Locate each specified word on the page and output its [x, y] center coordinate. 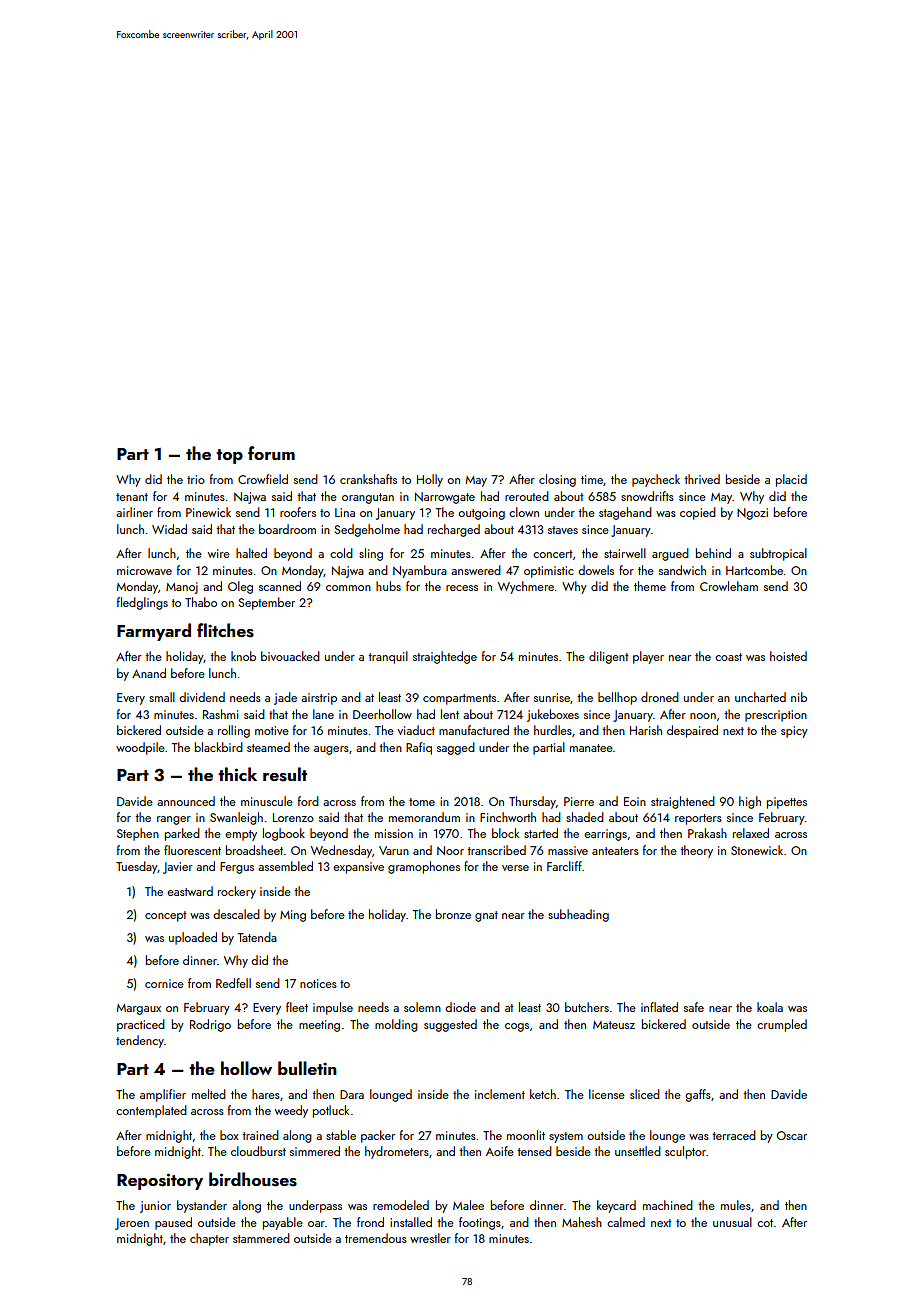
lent [450, 714]
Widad [169, 529]
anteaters [615, 851]
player [648, 657]
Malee [468, 1205]
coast [728, 657]
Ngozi [752, 514]
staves [563, 530]
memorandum [424, 817]
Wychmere [526, 587]
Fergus [237, 868]
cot [765, 1223]
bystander [202, 1206]
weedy [291, 1111]
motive [272, 730]
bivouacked [290, 656]
